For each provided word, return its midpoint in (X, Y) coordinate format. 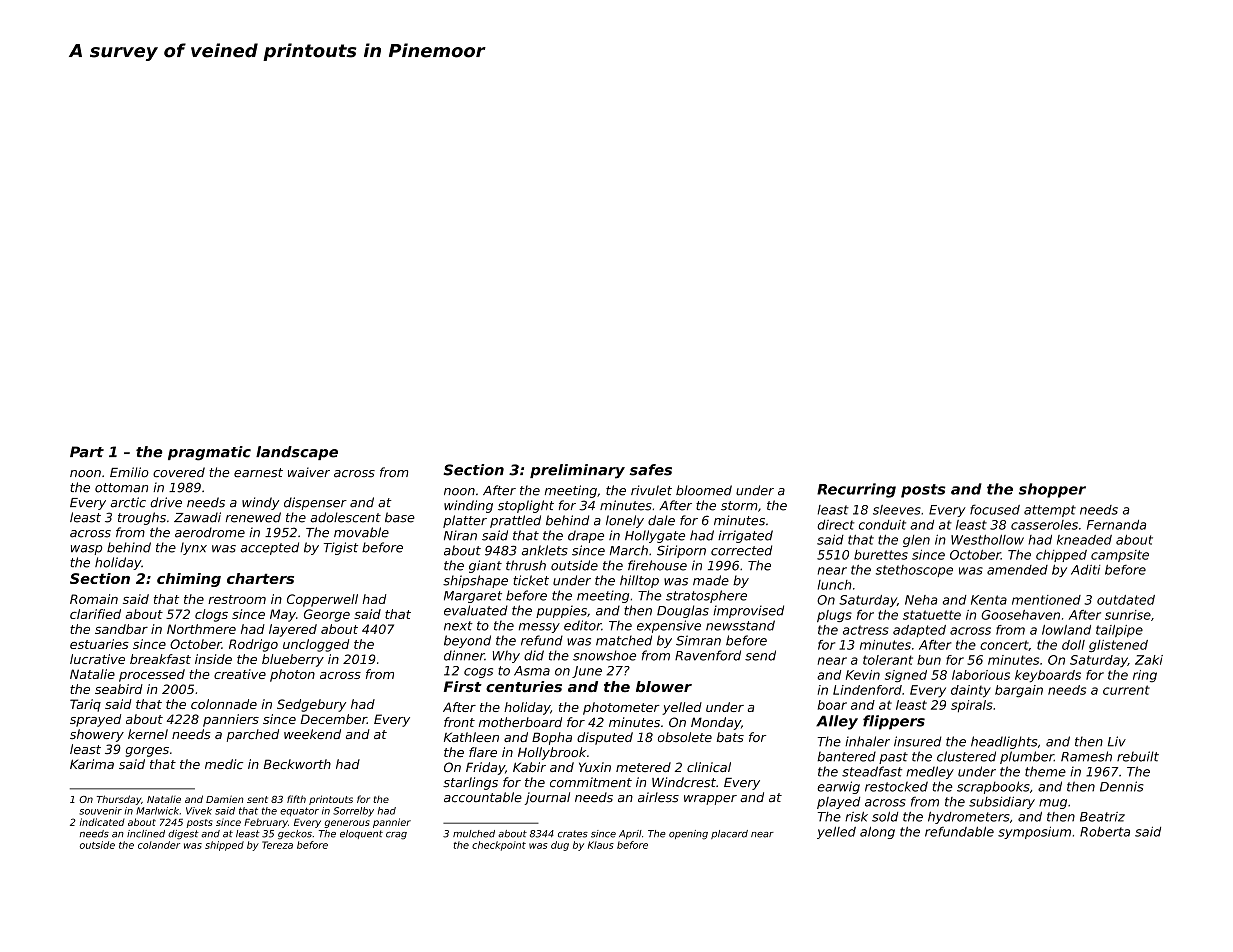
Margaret (473, 597)
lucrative (97, 659)
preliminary (577, 471)
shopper (1052, 490)
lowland (1066, 630)
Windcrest (684, 782)
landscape (297, 453)
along (877, 833)
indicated (102, 822)
